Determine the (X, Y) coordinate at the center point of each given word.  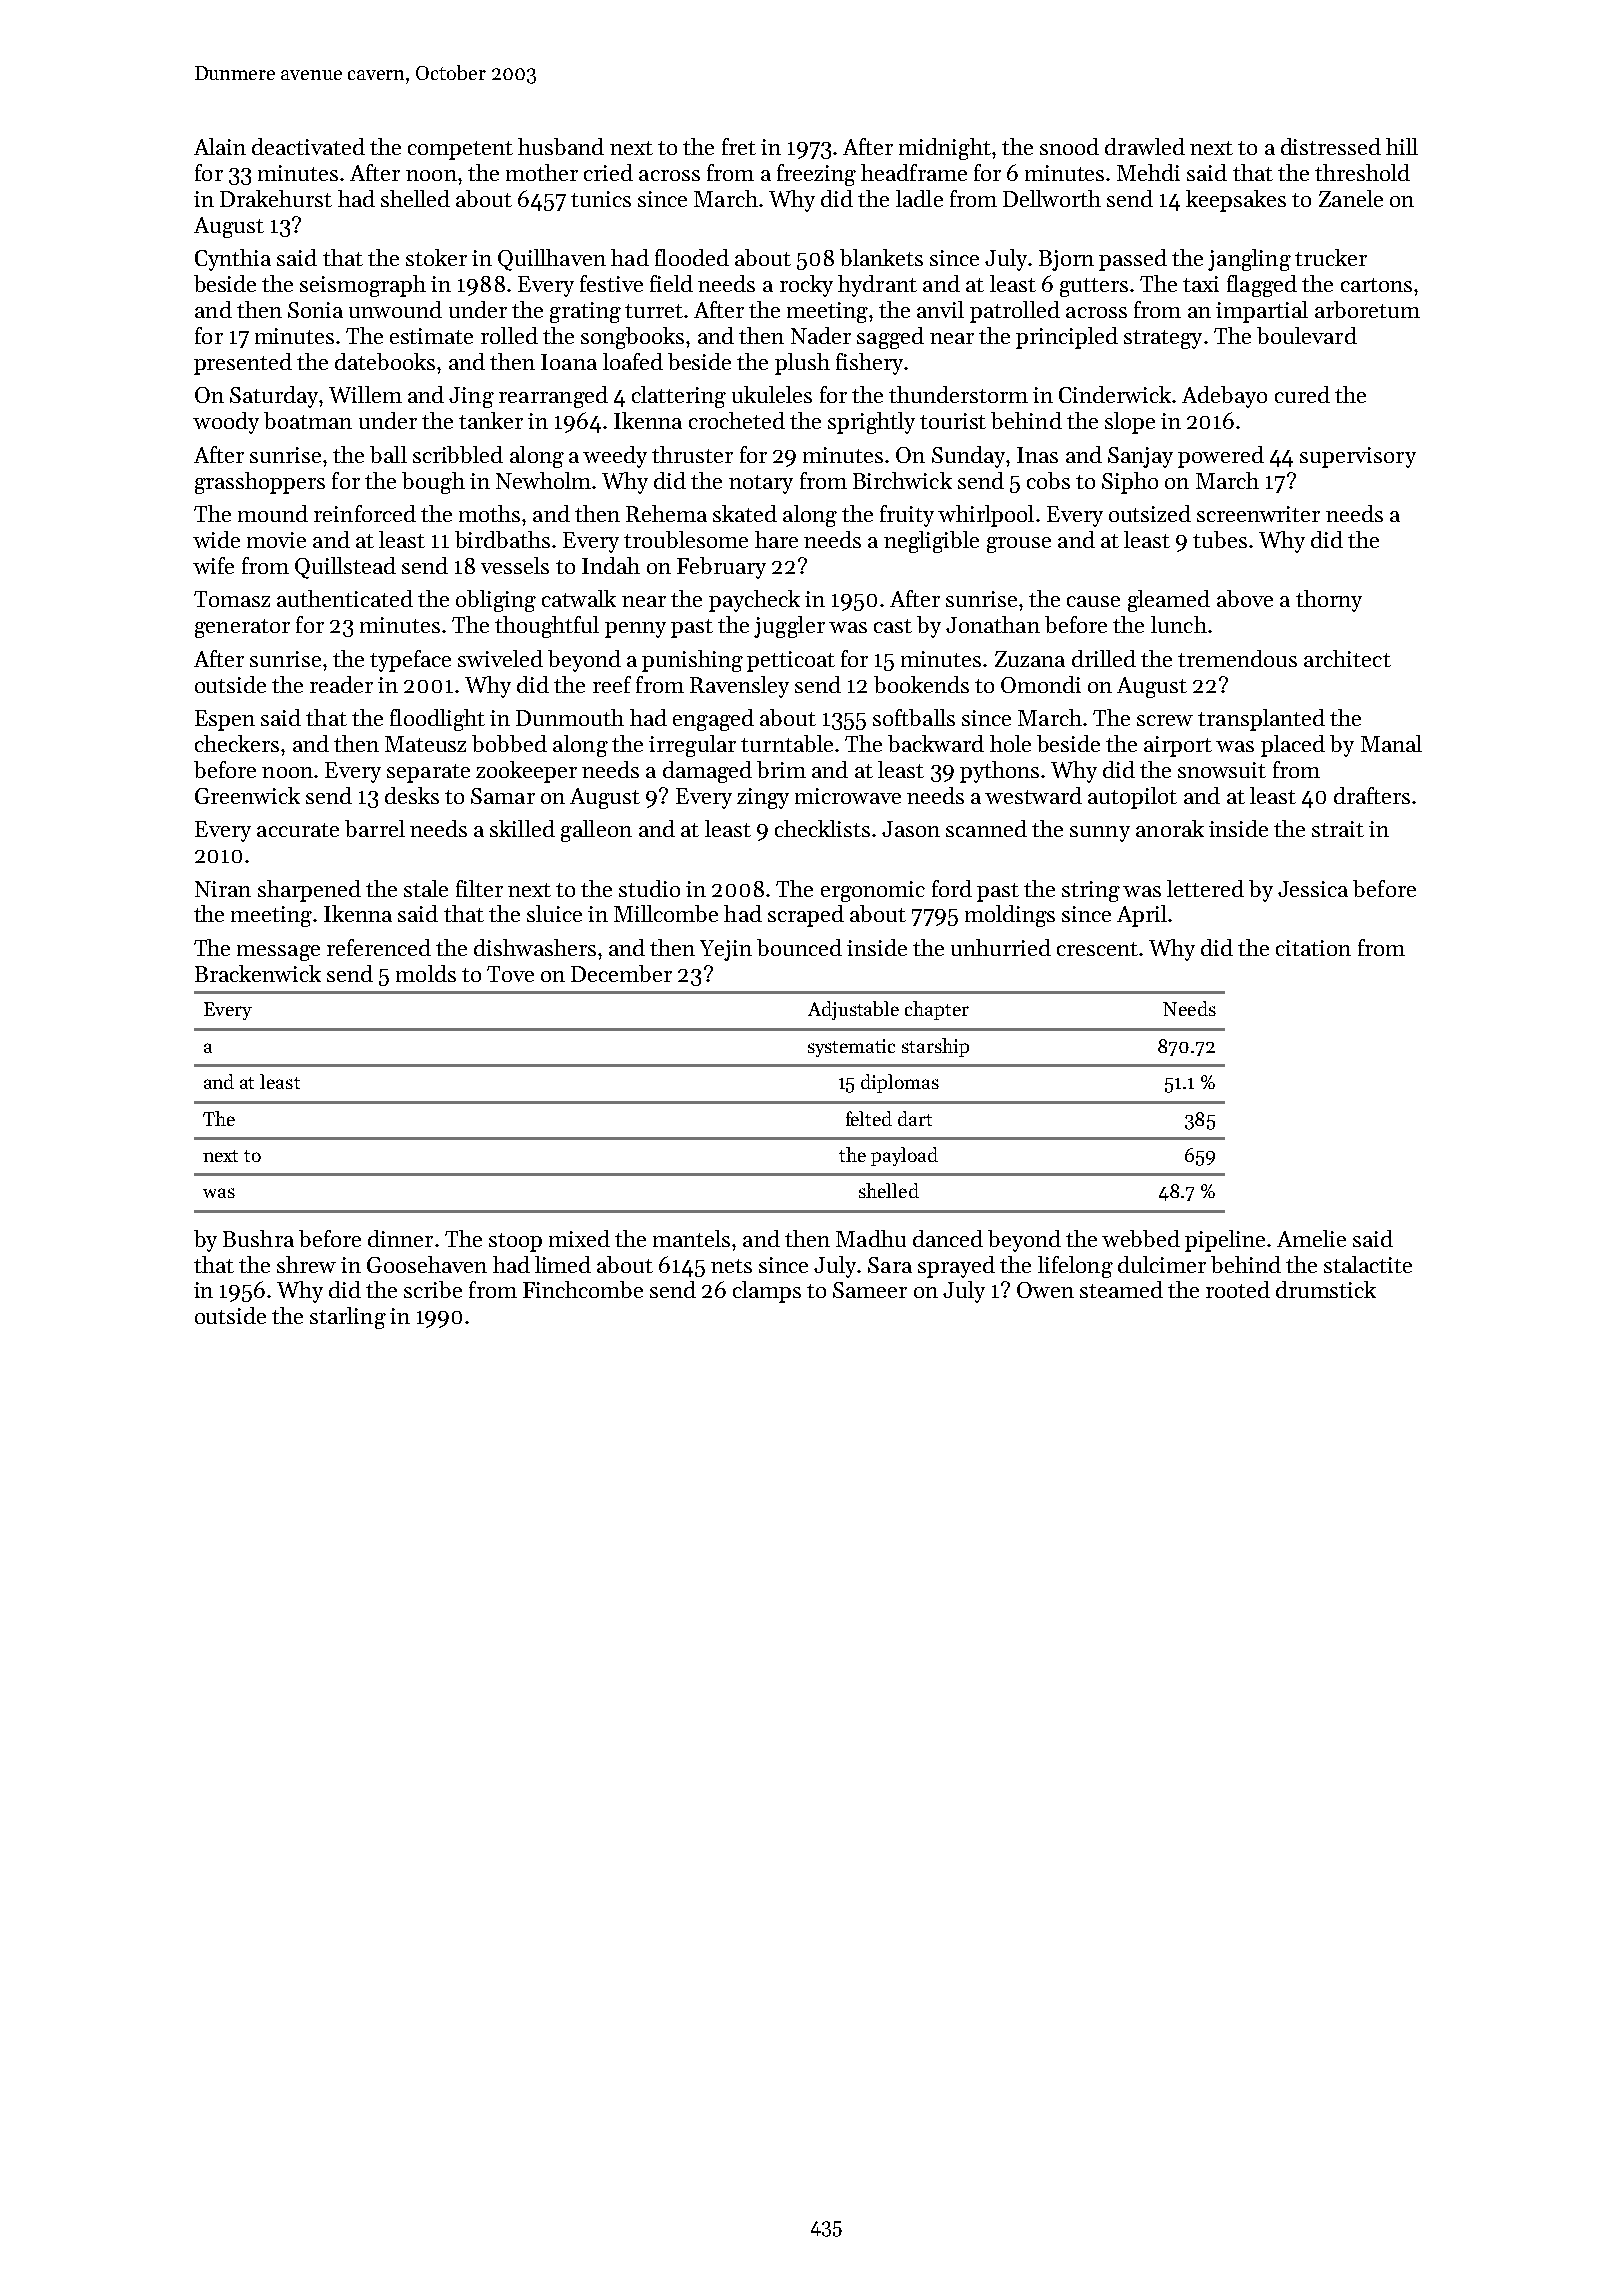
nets (731, 1266)
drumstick (1326, 1289)
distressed (1331, 146)
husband (561, 146)
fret (739, 146)
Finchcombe (583, 1289)
